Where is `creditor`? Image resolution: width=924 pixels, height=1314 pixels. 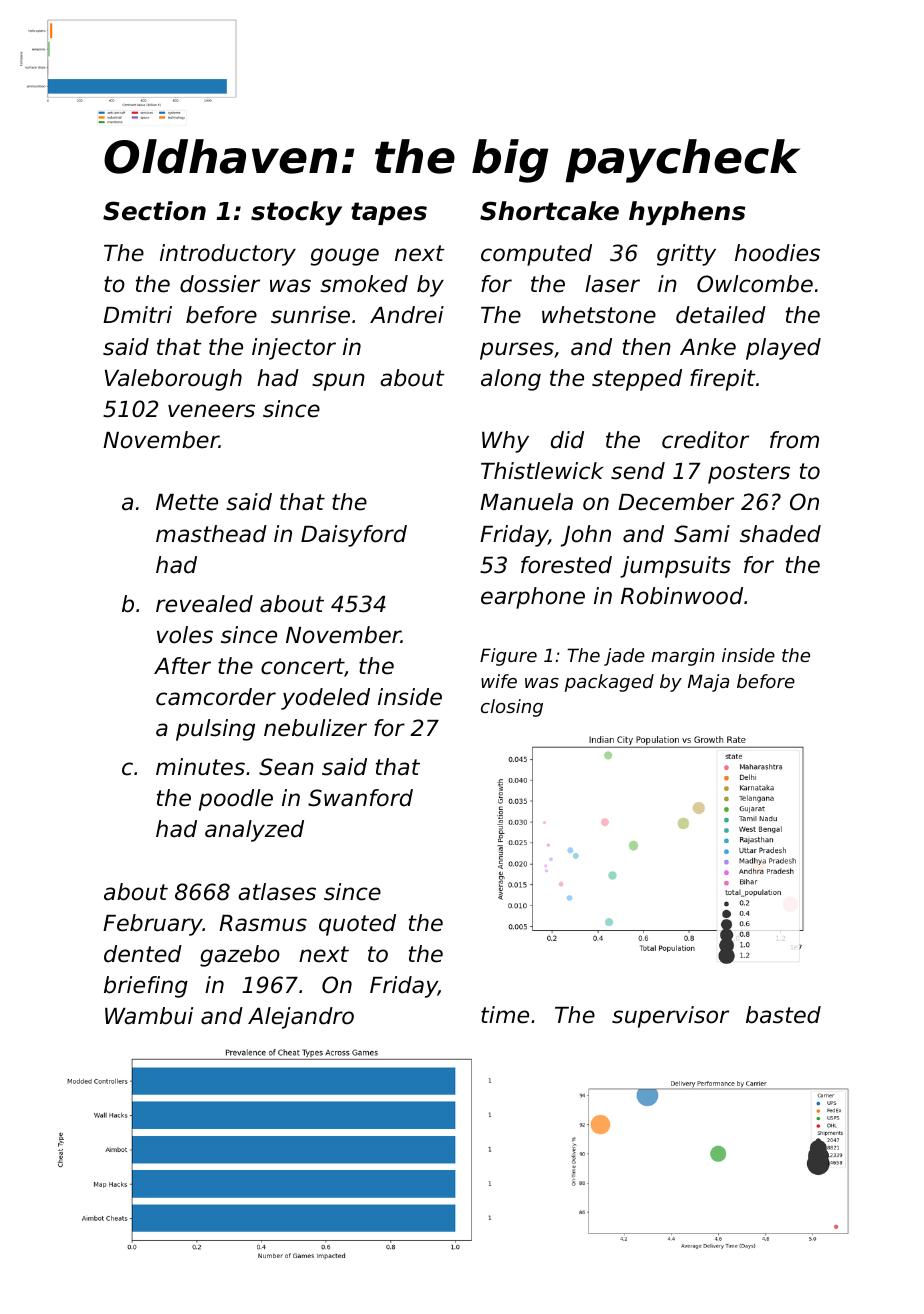 creditor is located at coordinates (705, 440).
